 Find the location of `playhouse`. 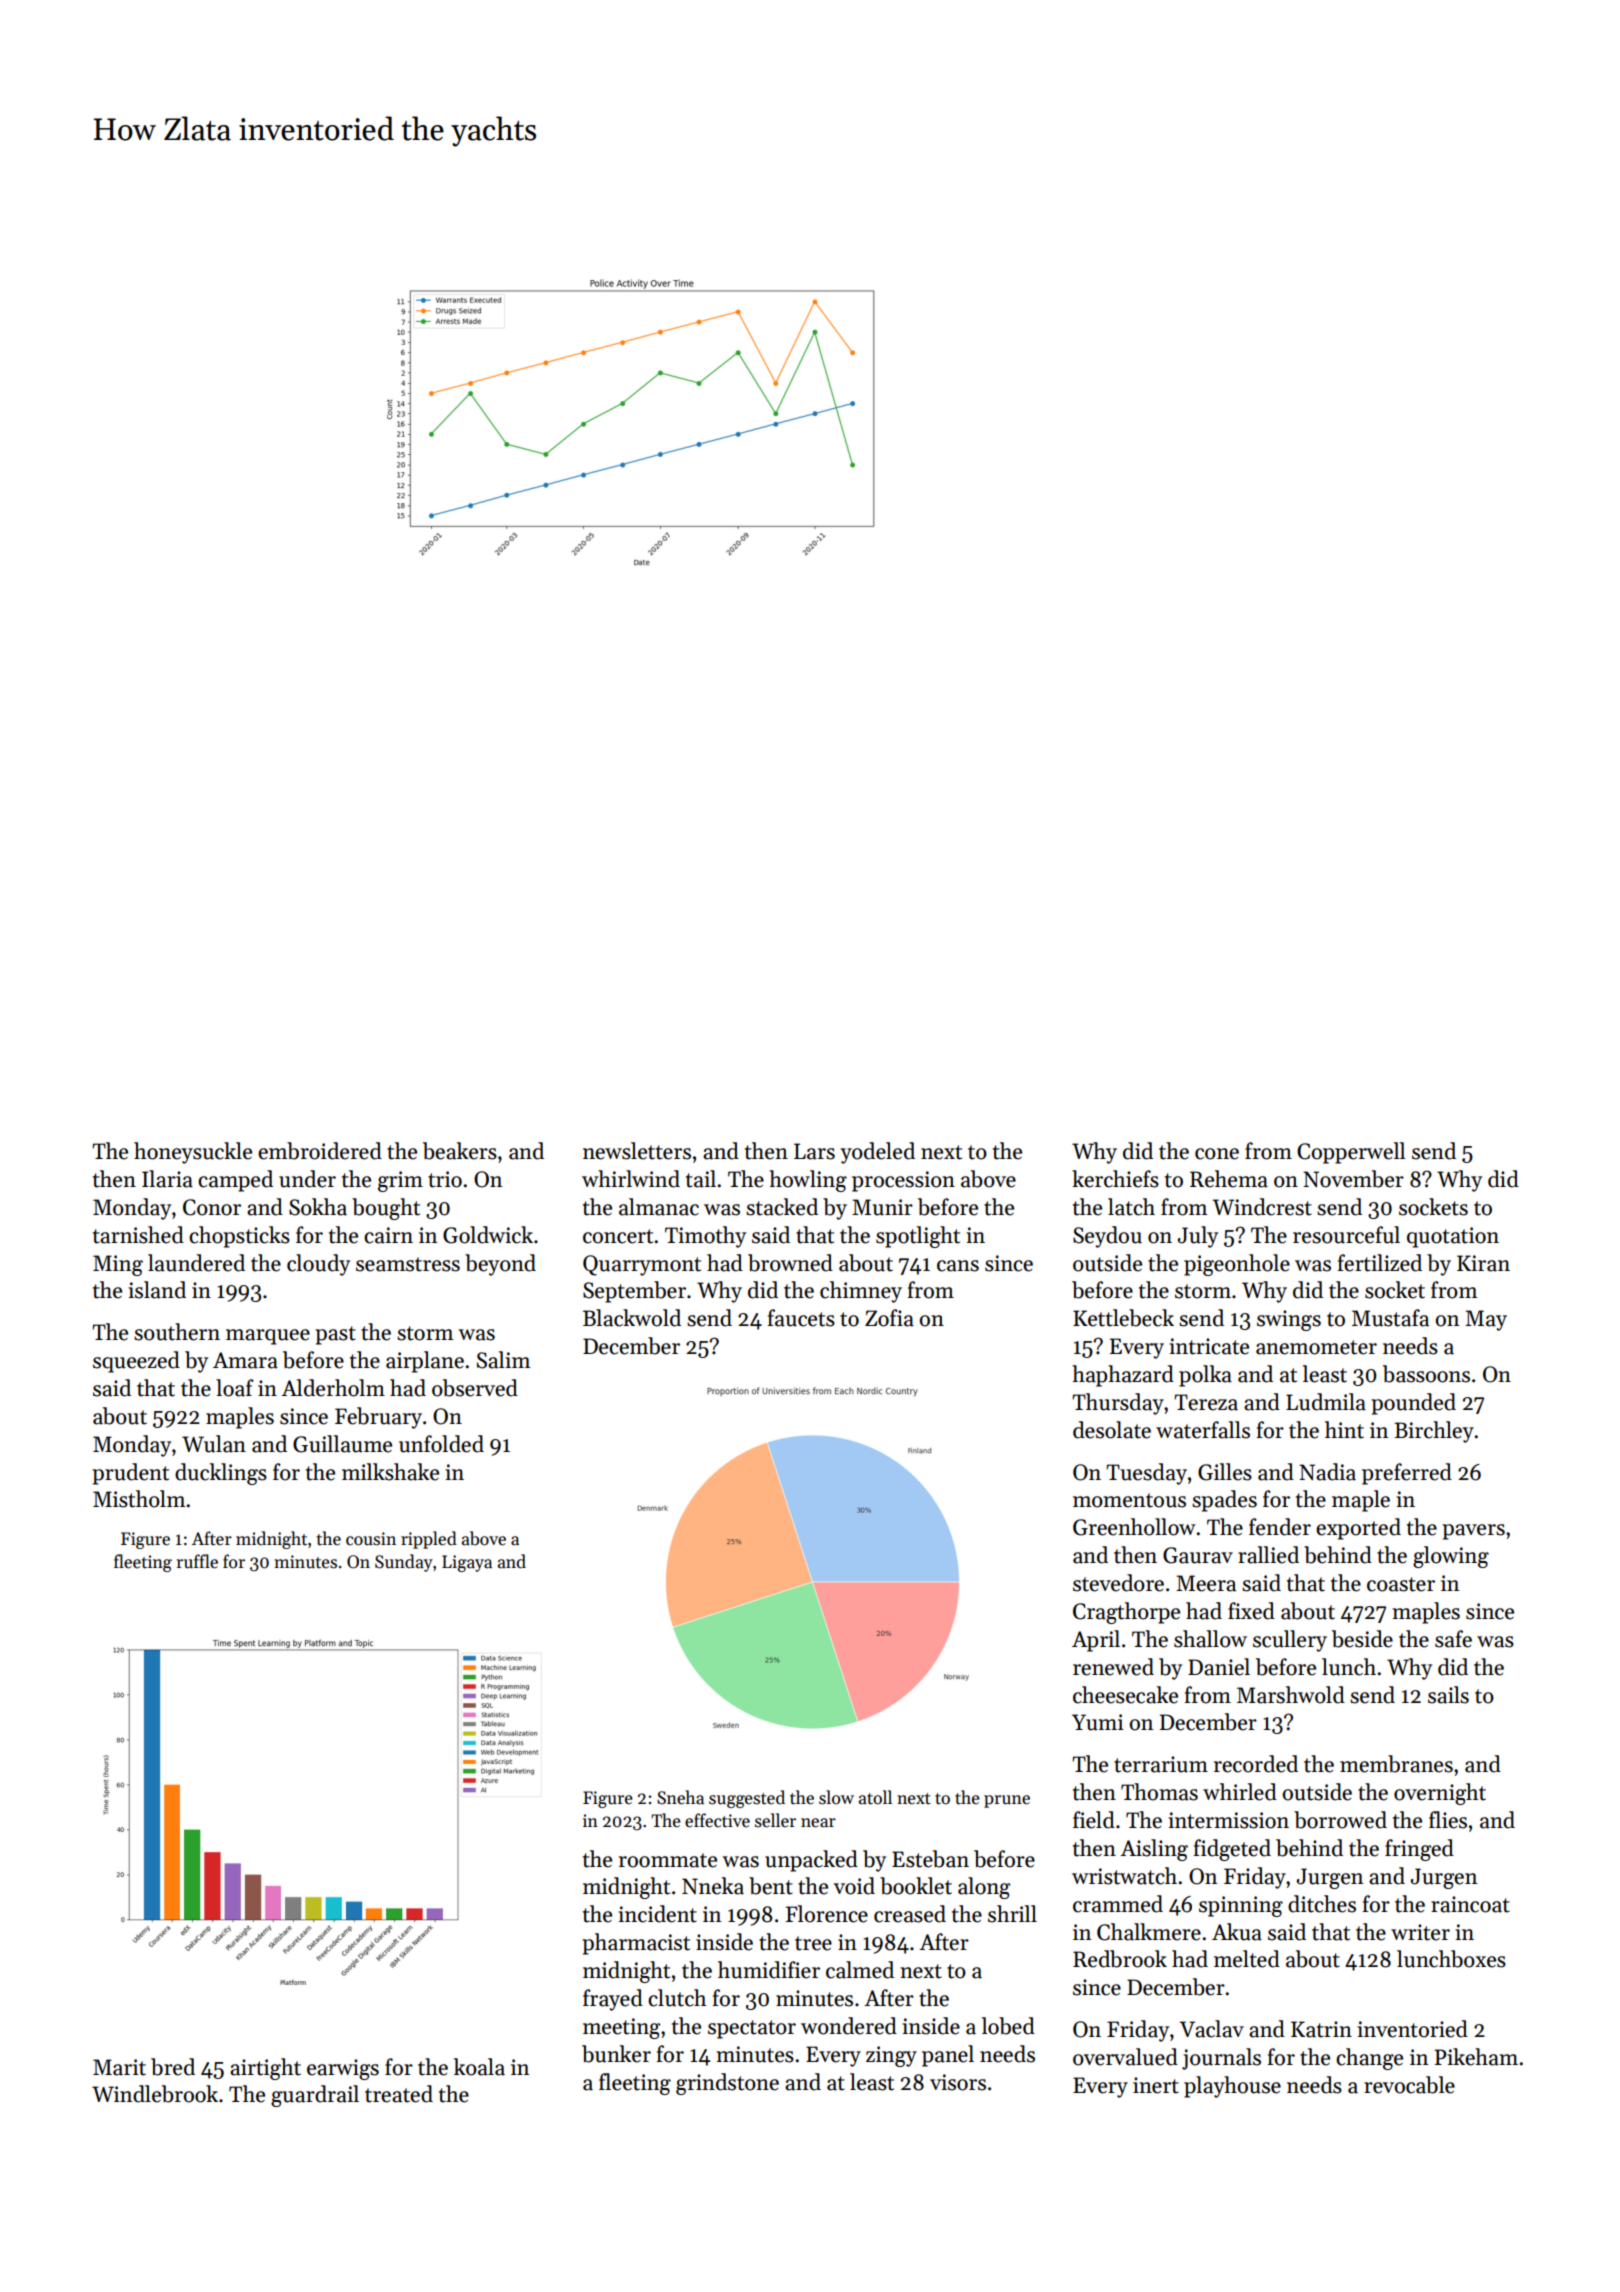

playhouse is located at coordinates (1232, 2087).
